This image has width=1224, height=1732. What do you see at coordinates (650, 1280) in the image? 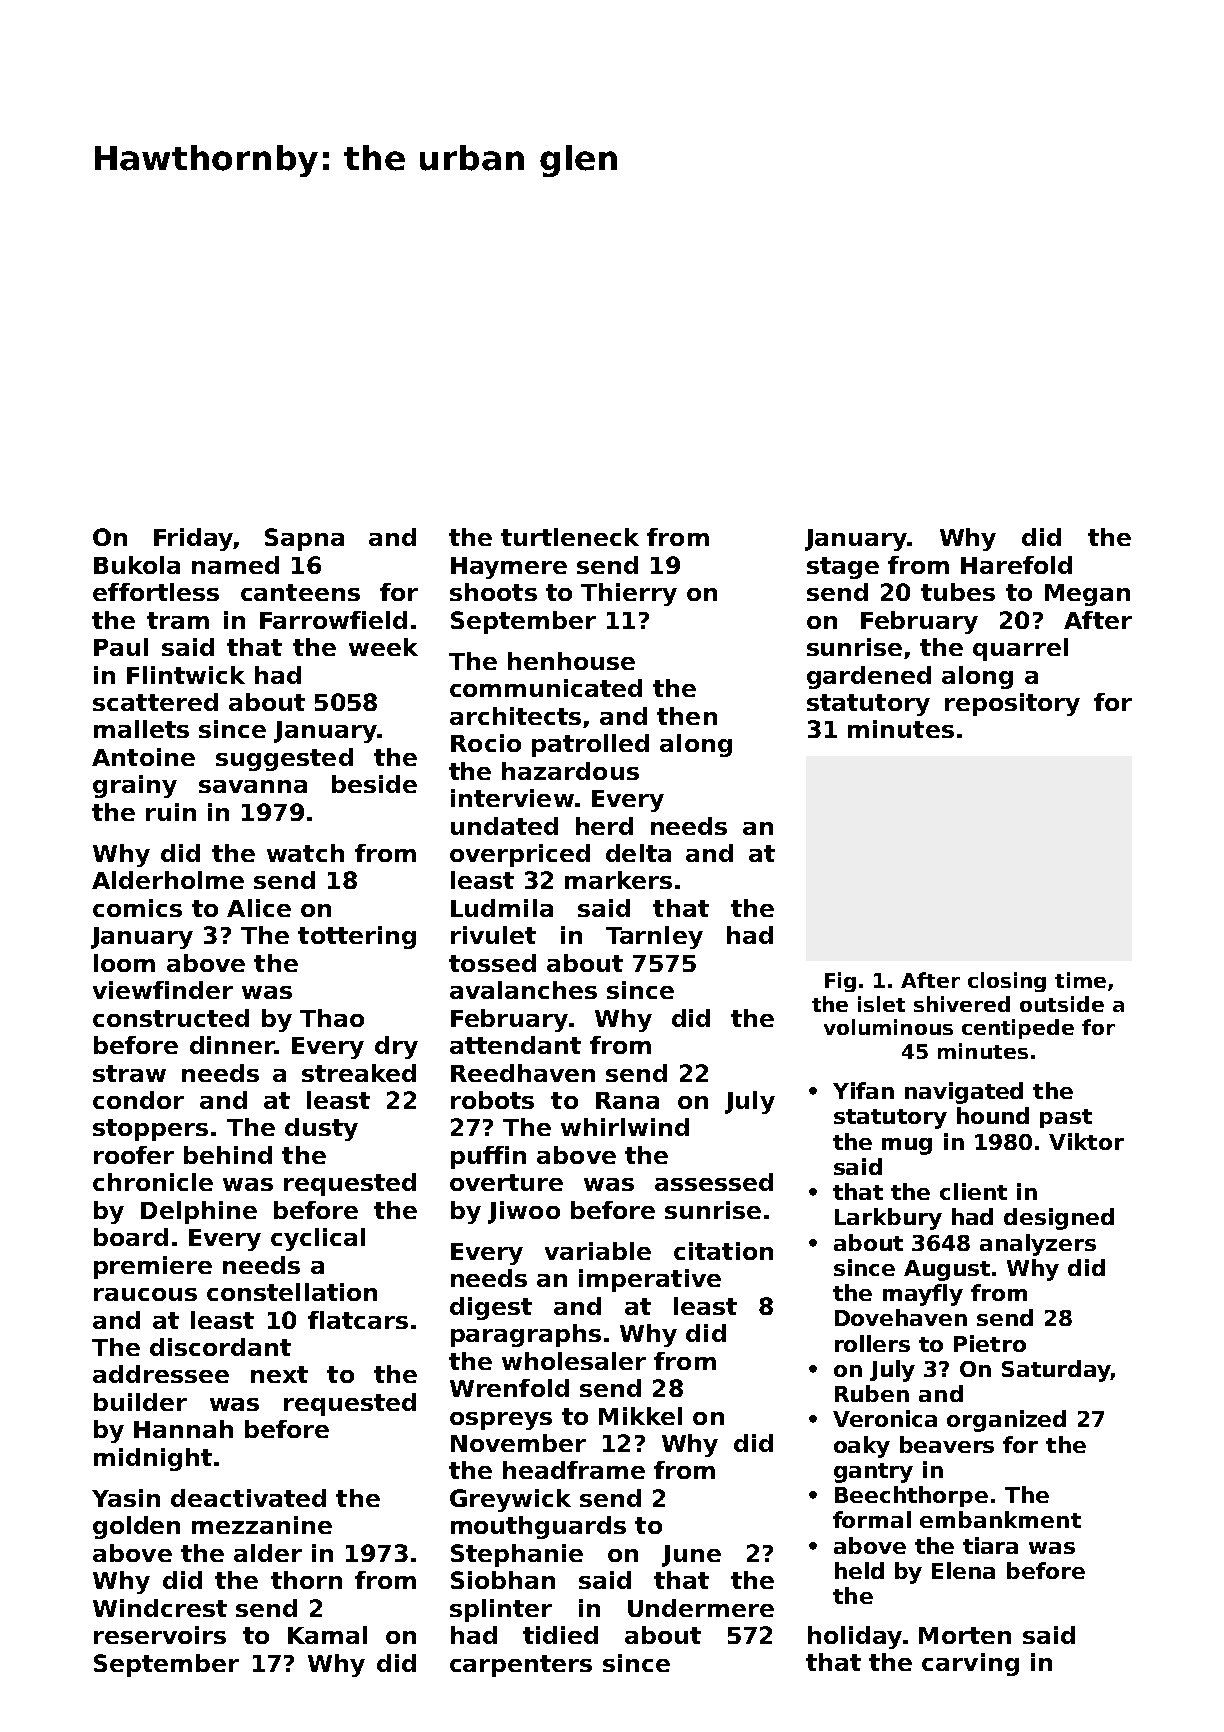
I see `imperative` at bounding box center [650, 1280].
